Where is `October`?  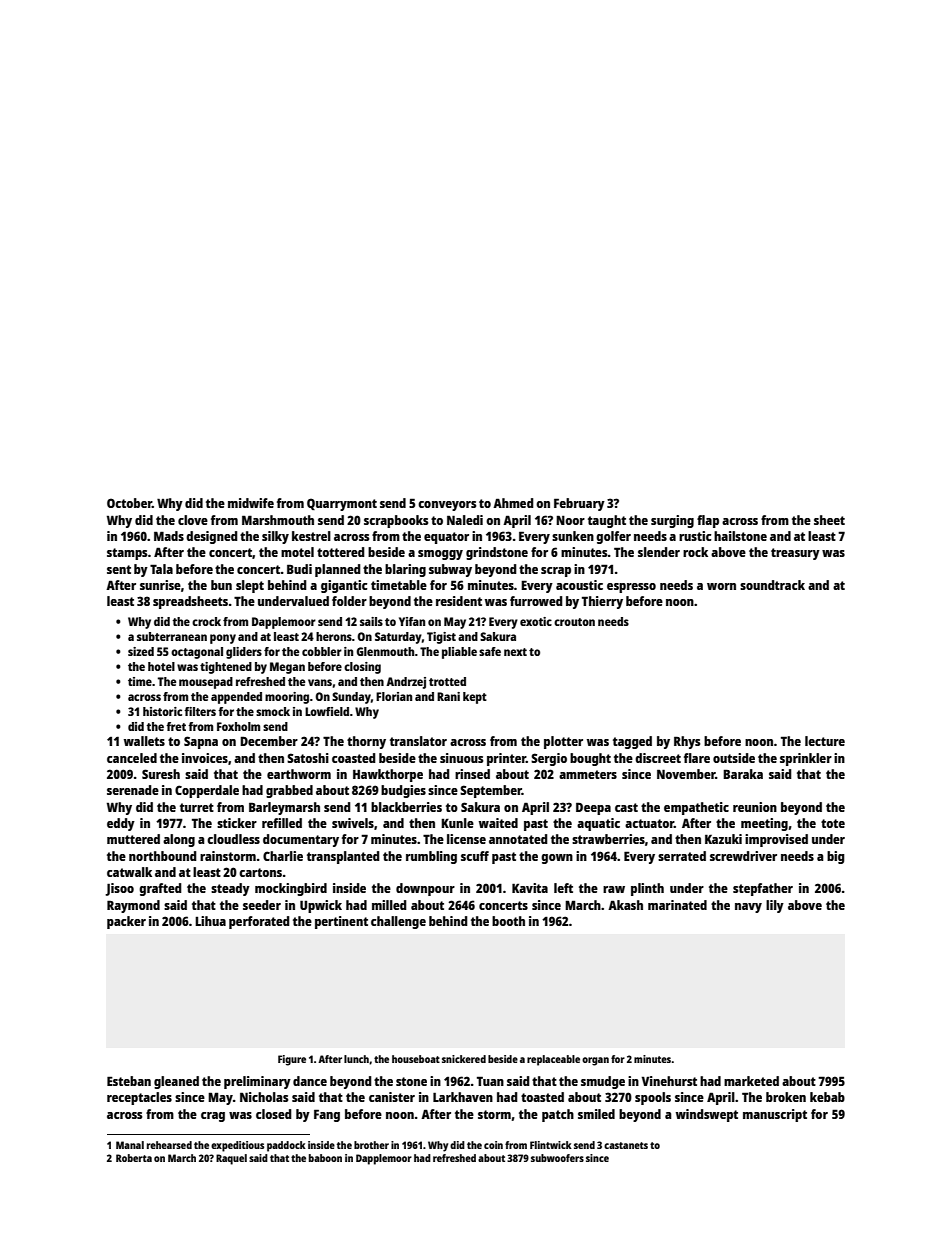
October is located at coordinates (129, 503).
